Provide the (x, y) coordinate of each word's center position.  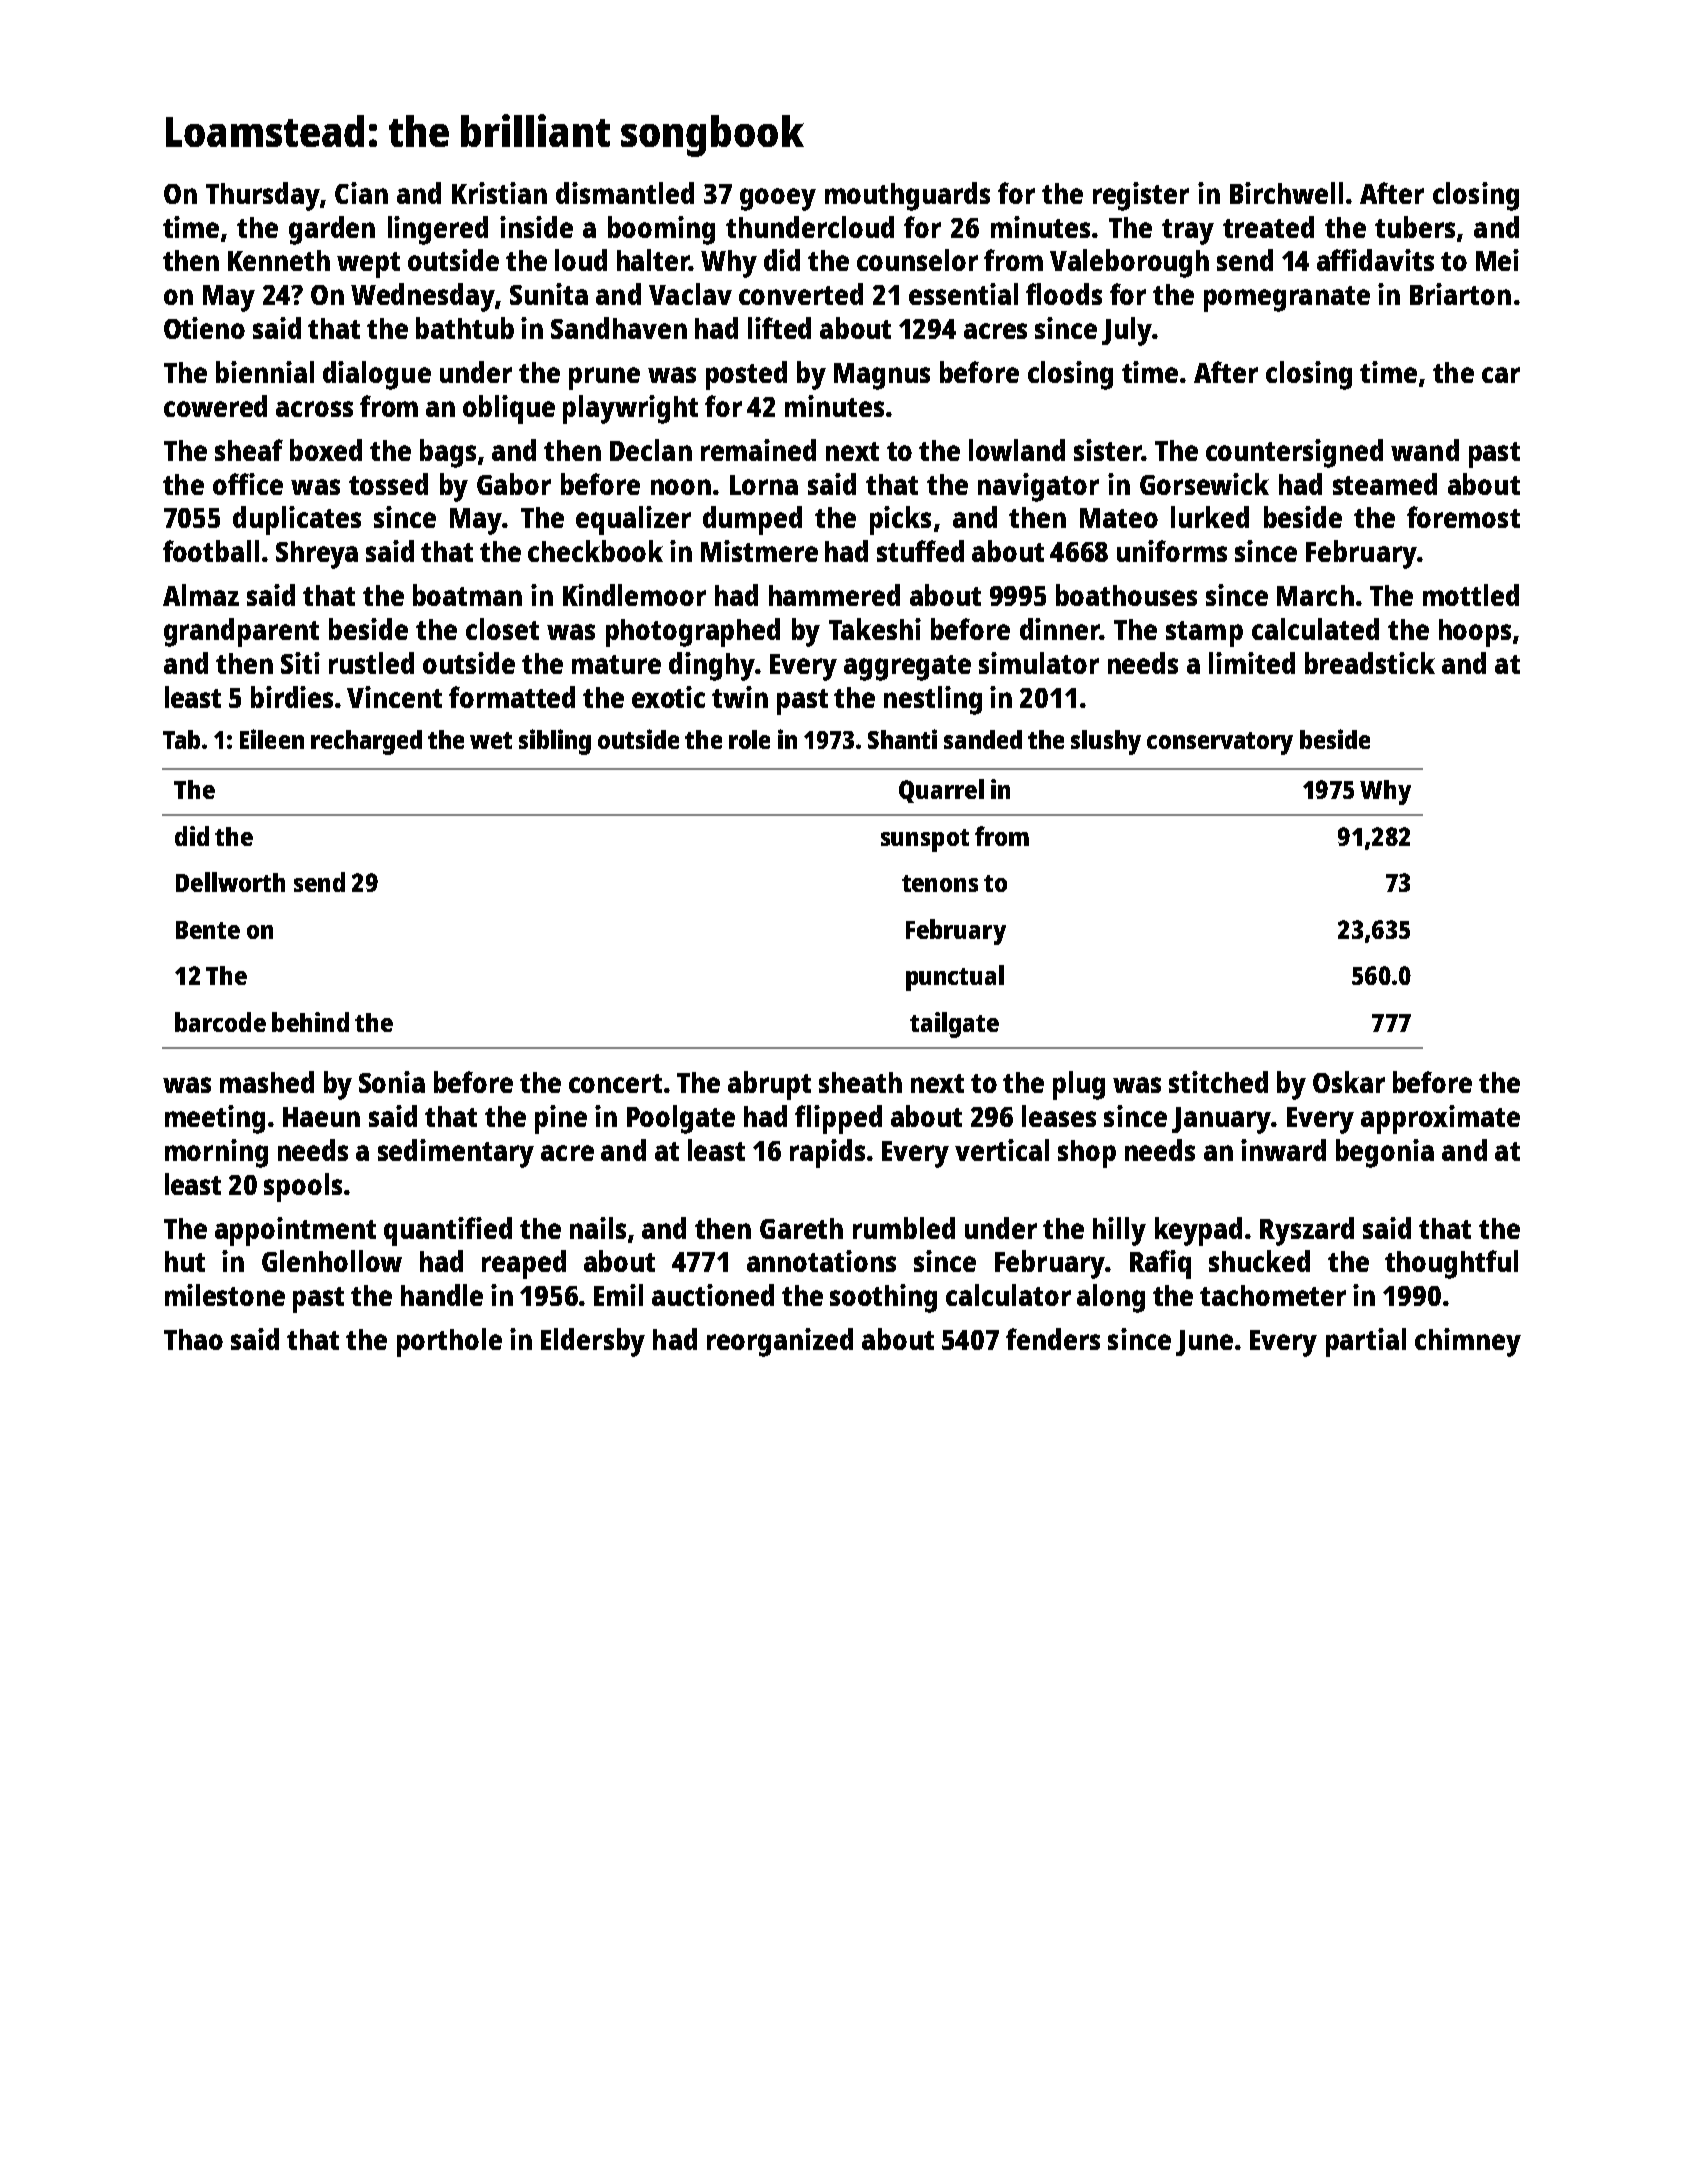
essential (963, 294)
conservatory (1220, 743)
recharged (366, 742)
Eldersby (593, 1342)
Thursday (263, 196)
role (749, 739)
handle (442, 1295)
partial (1366, 1342)
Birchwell (1286, 193)
